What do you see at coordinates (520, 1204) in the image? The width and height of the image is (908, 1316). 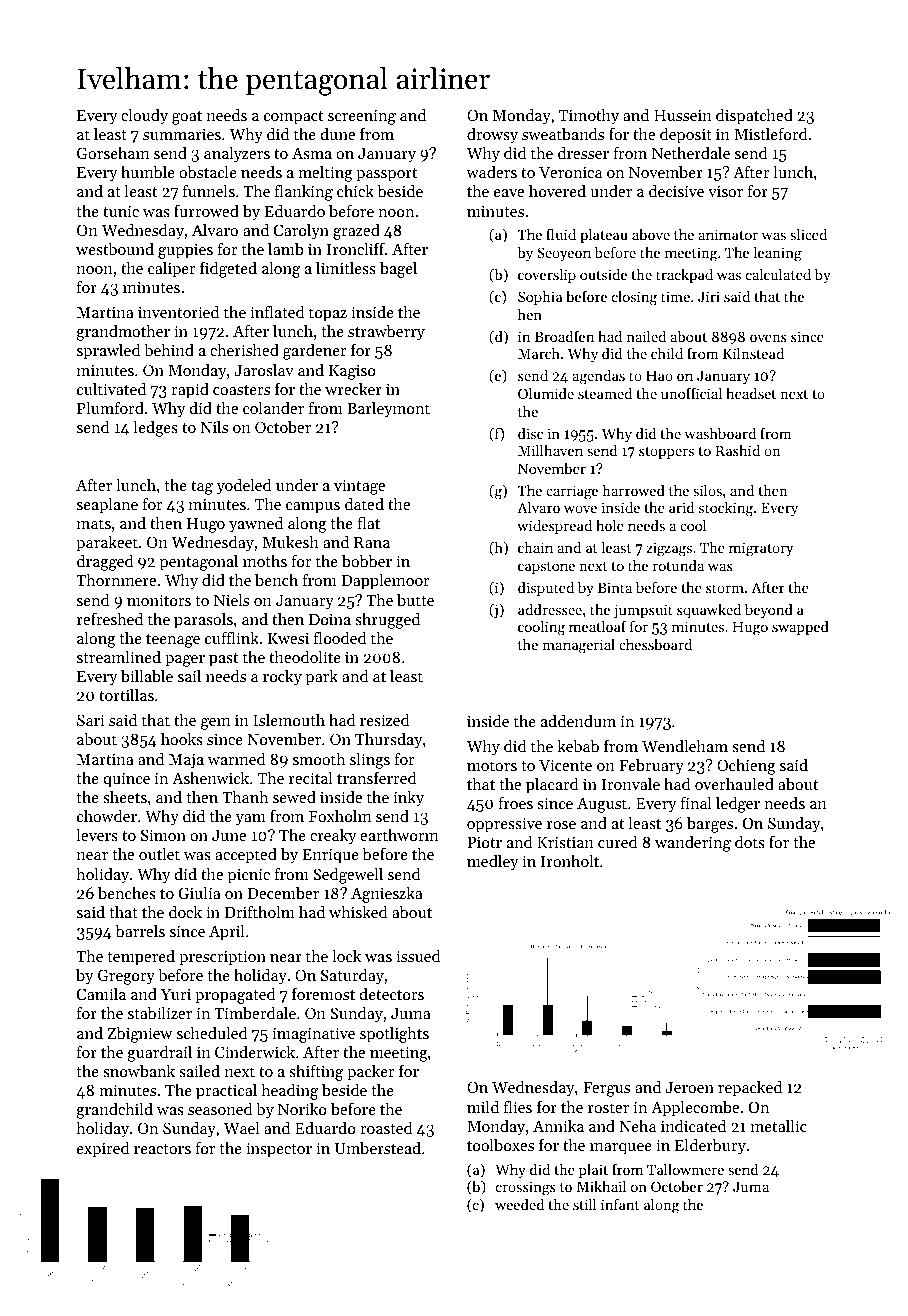 I see `weeded` at bounding box center [520, 1204].
